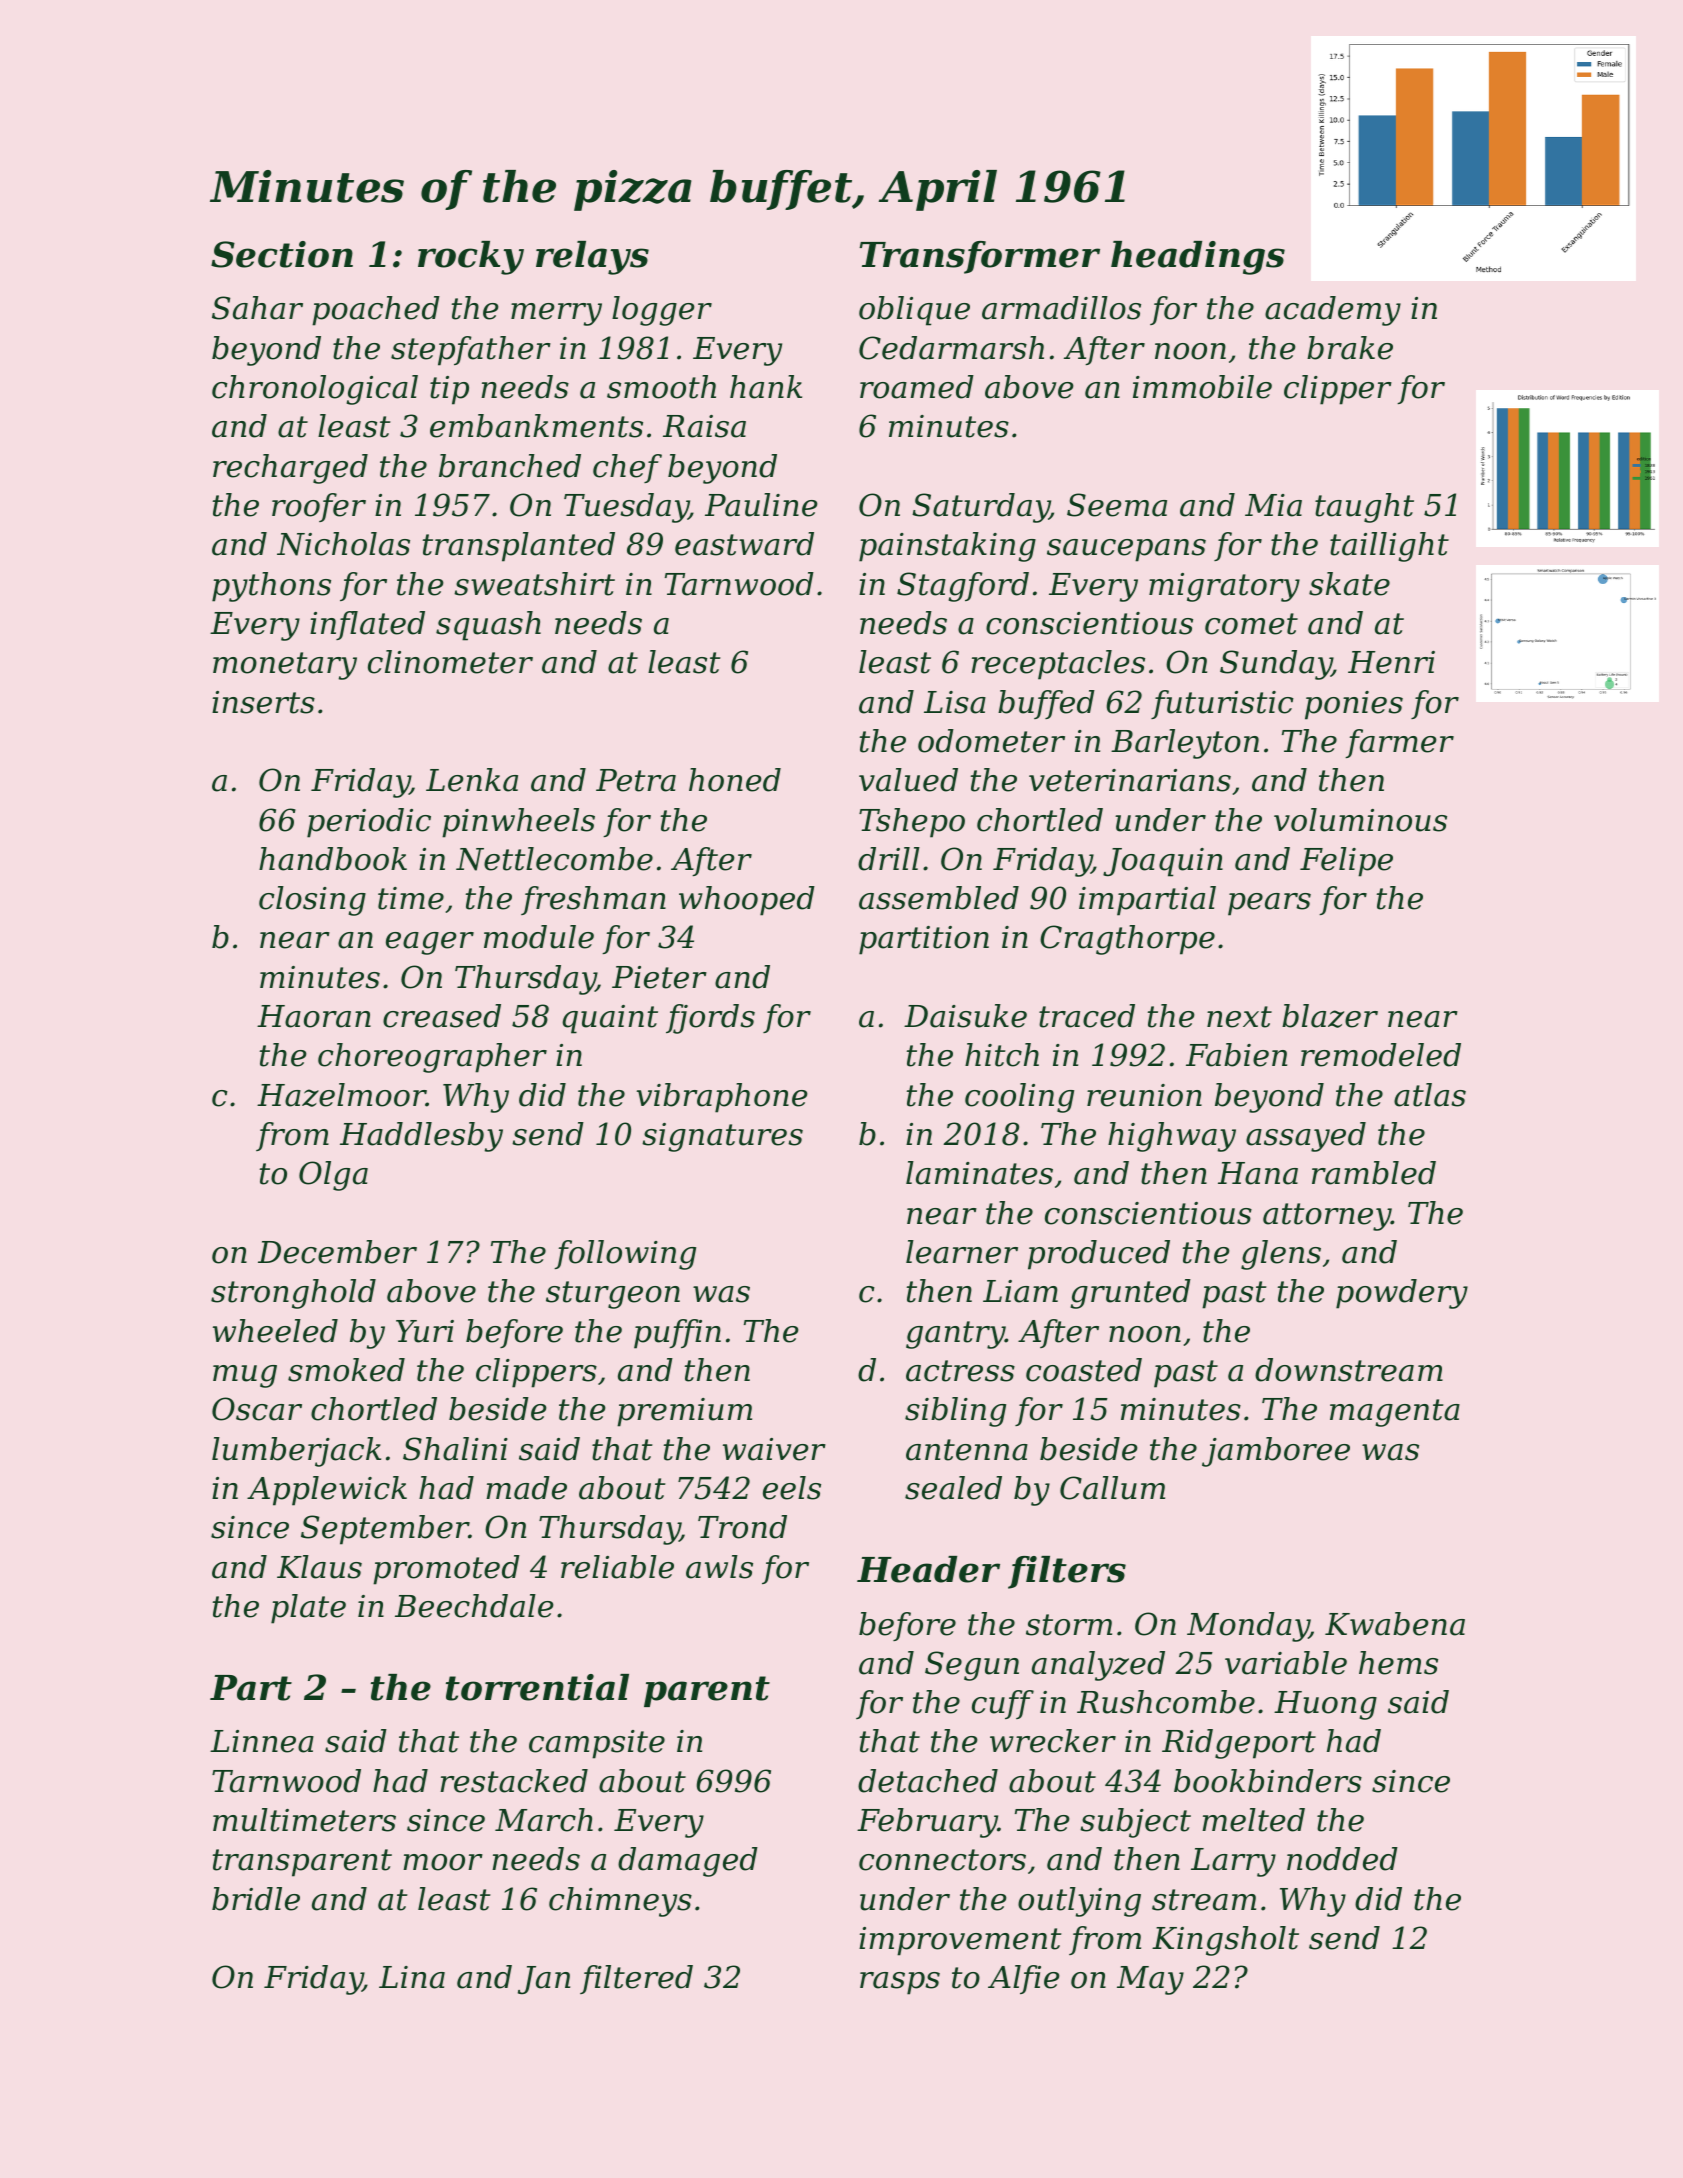 The image size is (1683, 2178). What do you see at coordinates (1024, 1979) in the screenshot?
I see `Alfie` at bounding box center [1024, 1979].
